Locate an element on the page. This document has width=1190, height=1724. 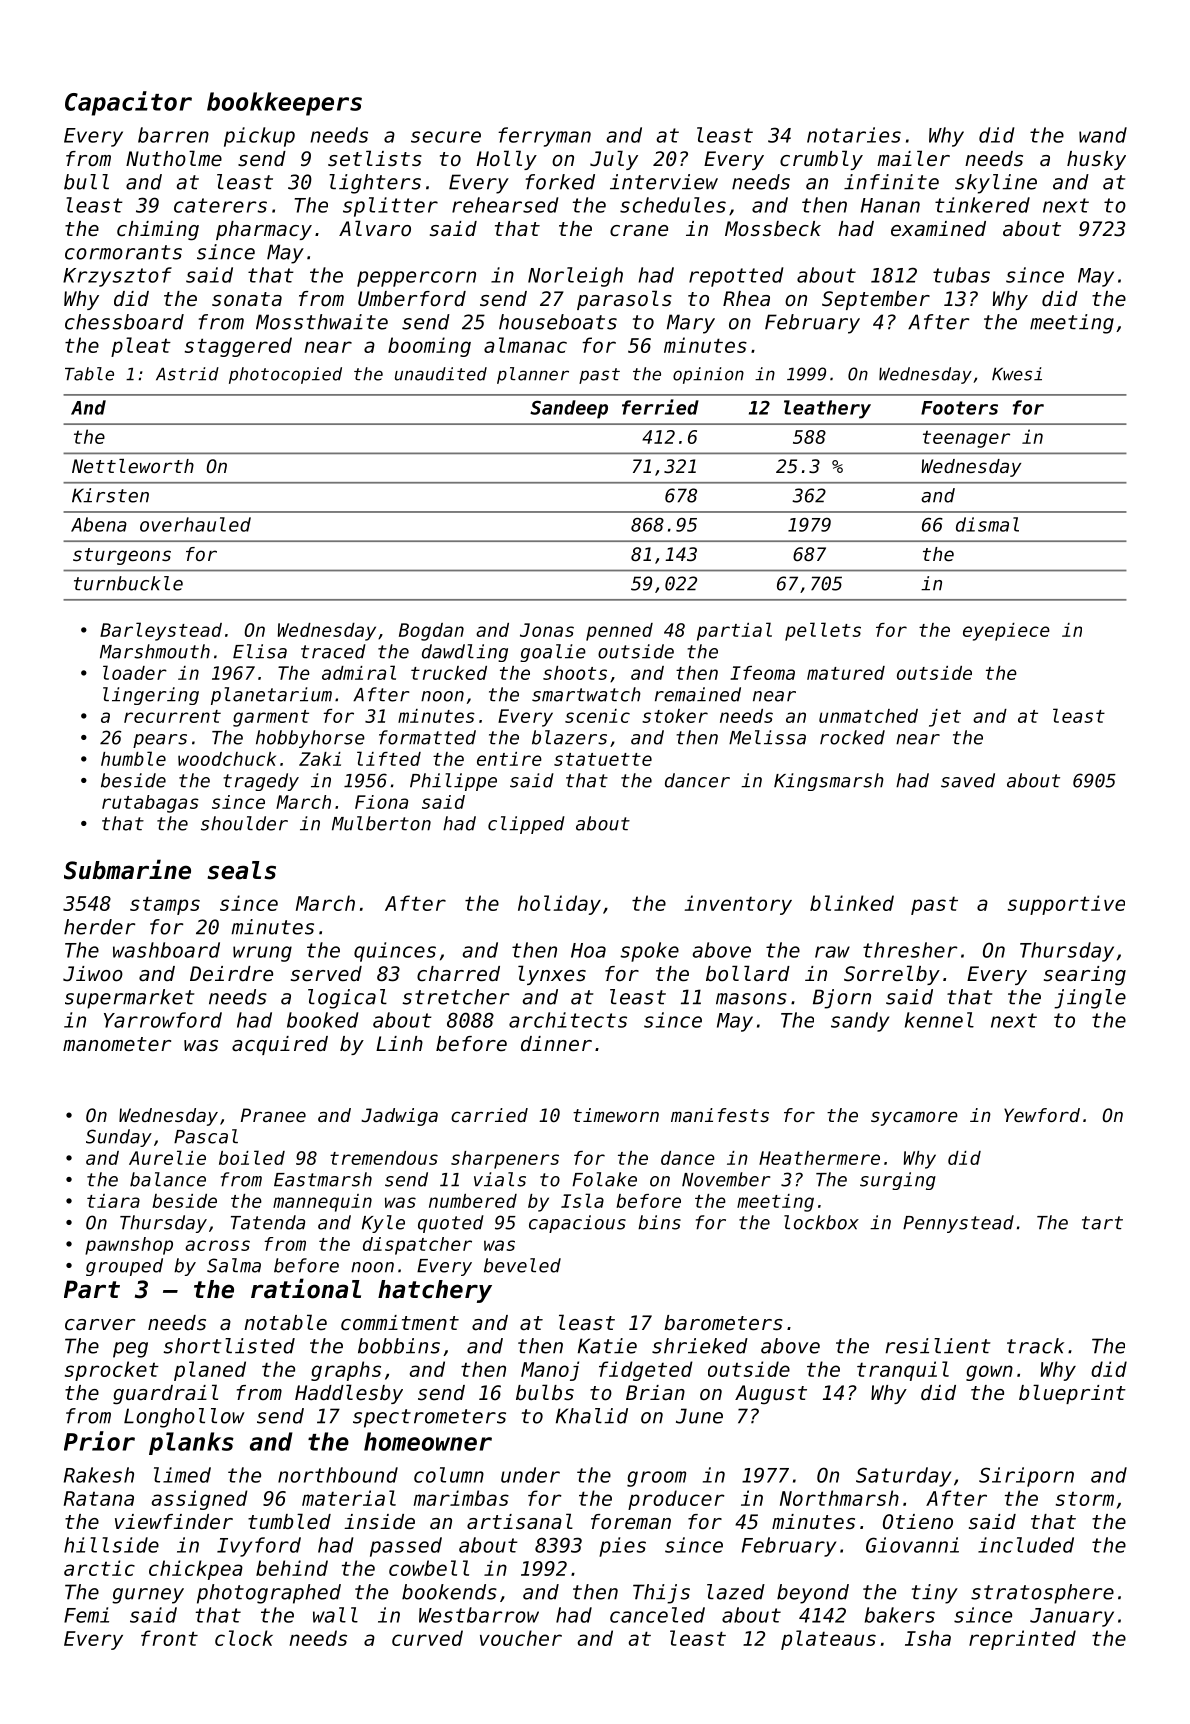
July is located at coordinates (614, 160).
